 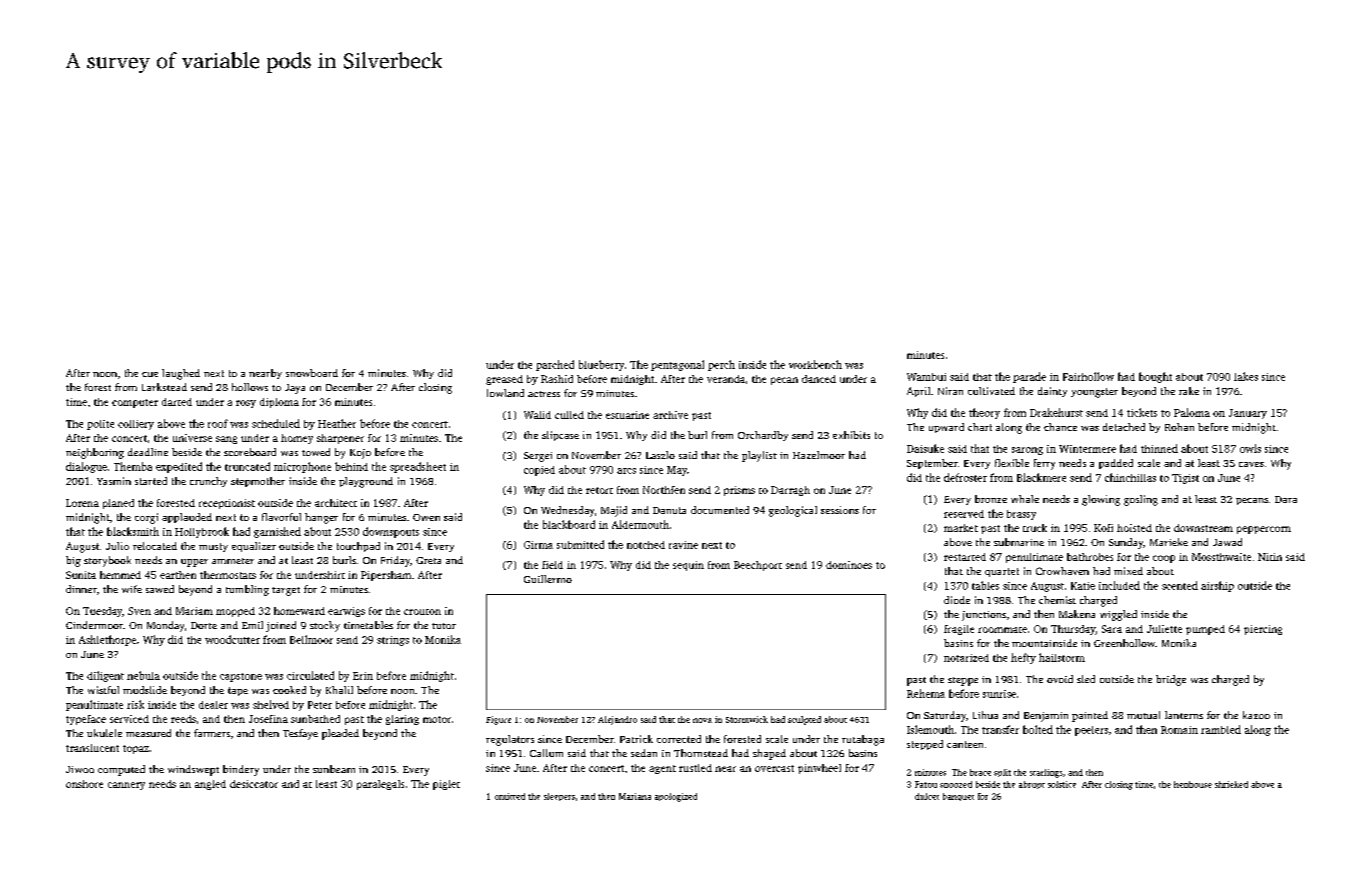 What do you see at coordinates (1246, 376) in the page?
I see `lakes` at bounding box center [1246, 376].
